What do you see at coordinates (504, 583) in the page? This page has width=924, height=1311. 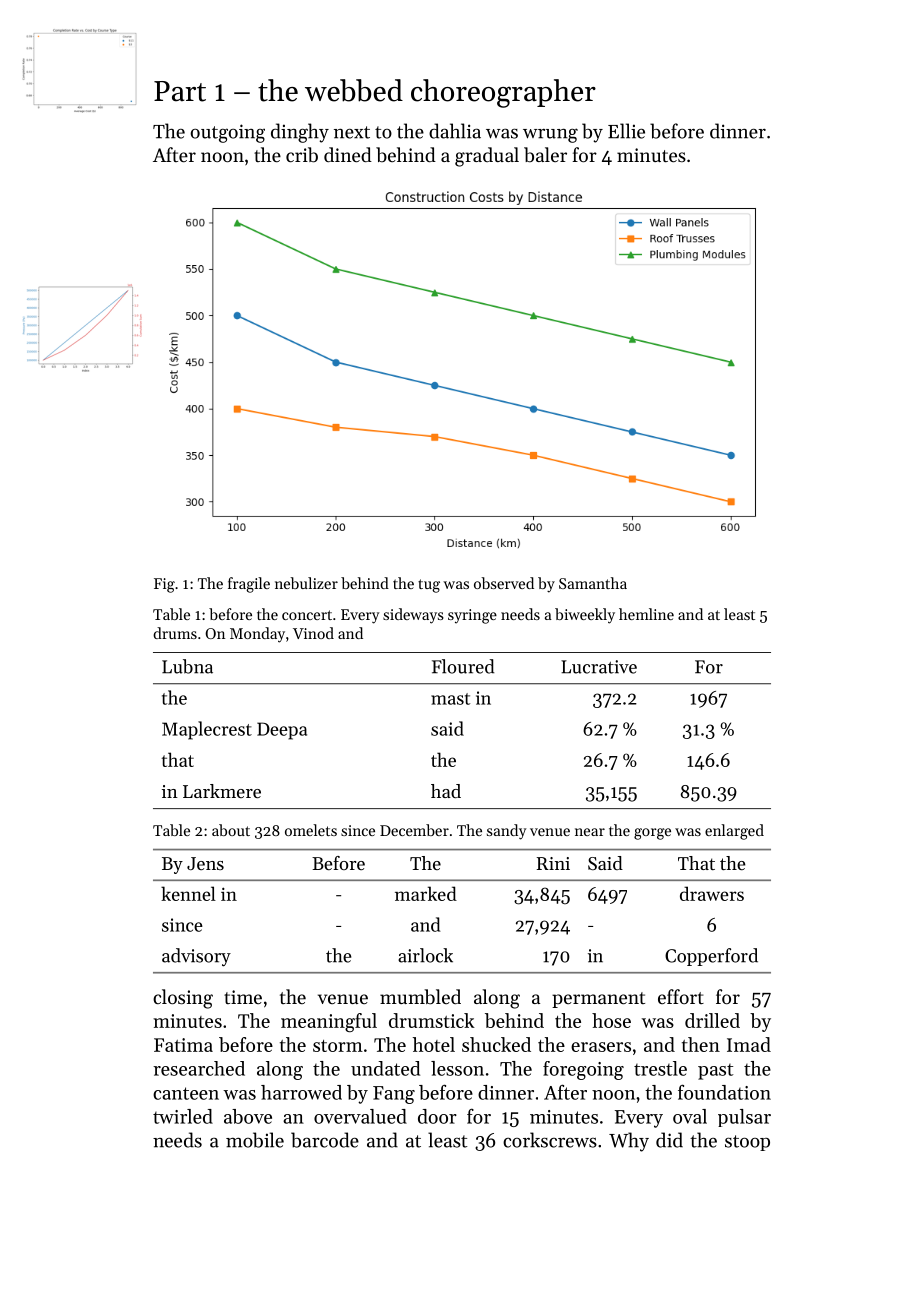 I see `observed` at bounding box center [504, 583].
